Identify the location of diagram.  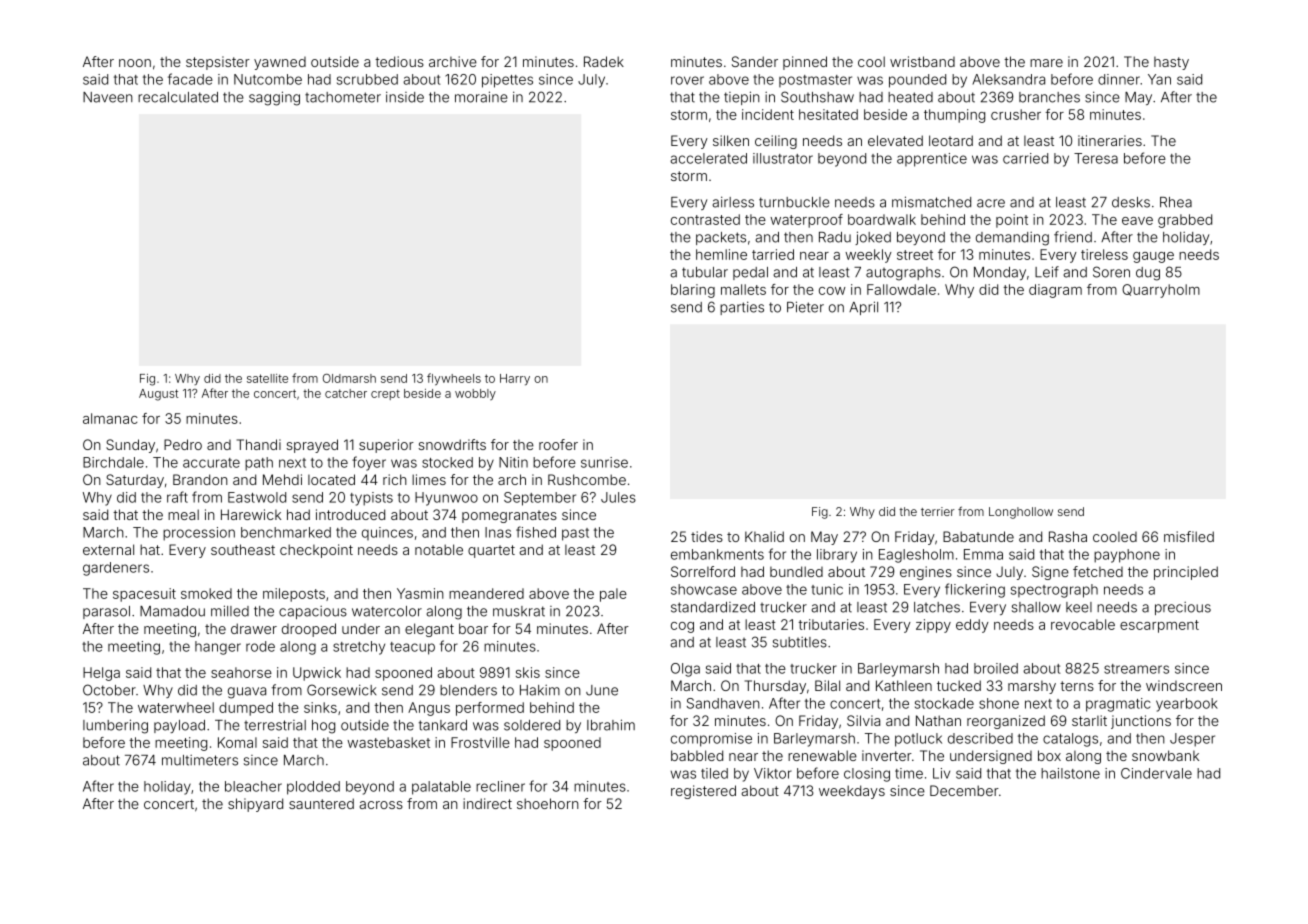
(1055, 291).
